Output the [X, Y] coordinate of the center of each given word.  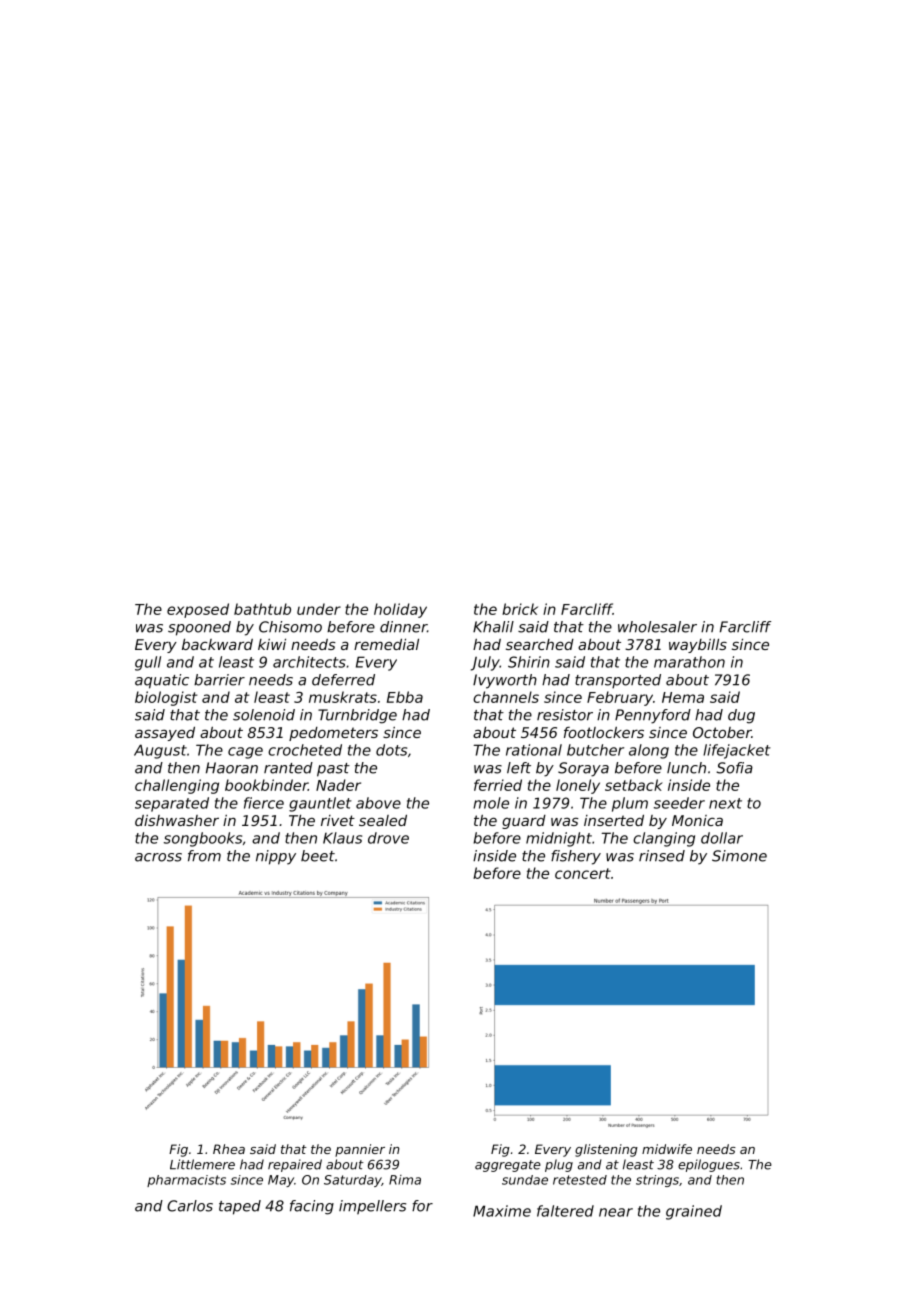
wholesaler [657, 627]
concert [583, 873]
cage [245, 753]
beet [318, 856]
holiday [400, 610]
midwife [667, 1149]
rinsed [662, 856]
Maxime [502, 1211]
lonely [578, 786]
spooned [199, 628]
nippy [276, 857]
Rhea [229, 1149]
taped [240, 1207]
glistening [606, 1150]
